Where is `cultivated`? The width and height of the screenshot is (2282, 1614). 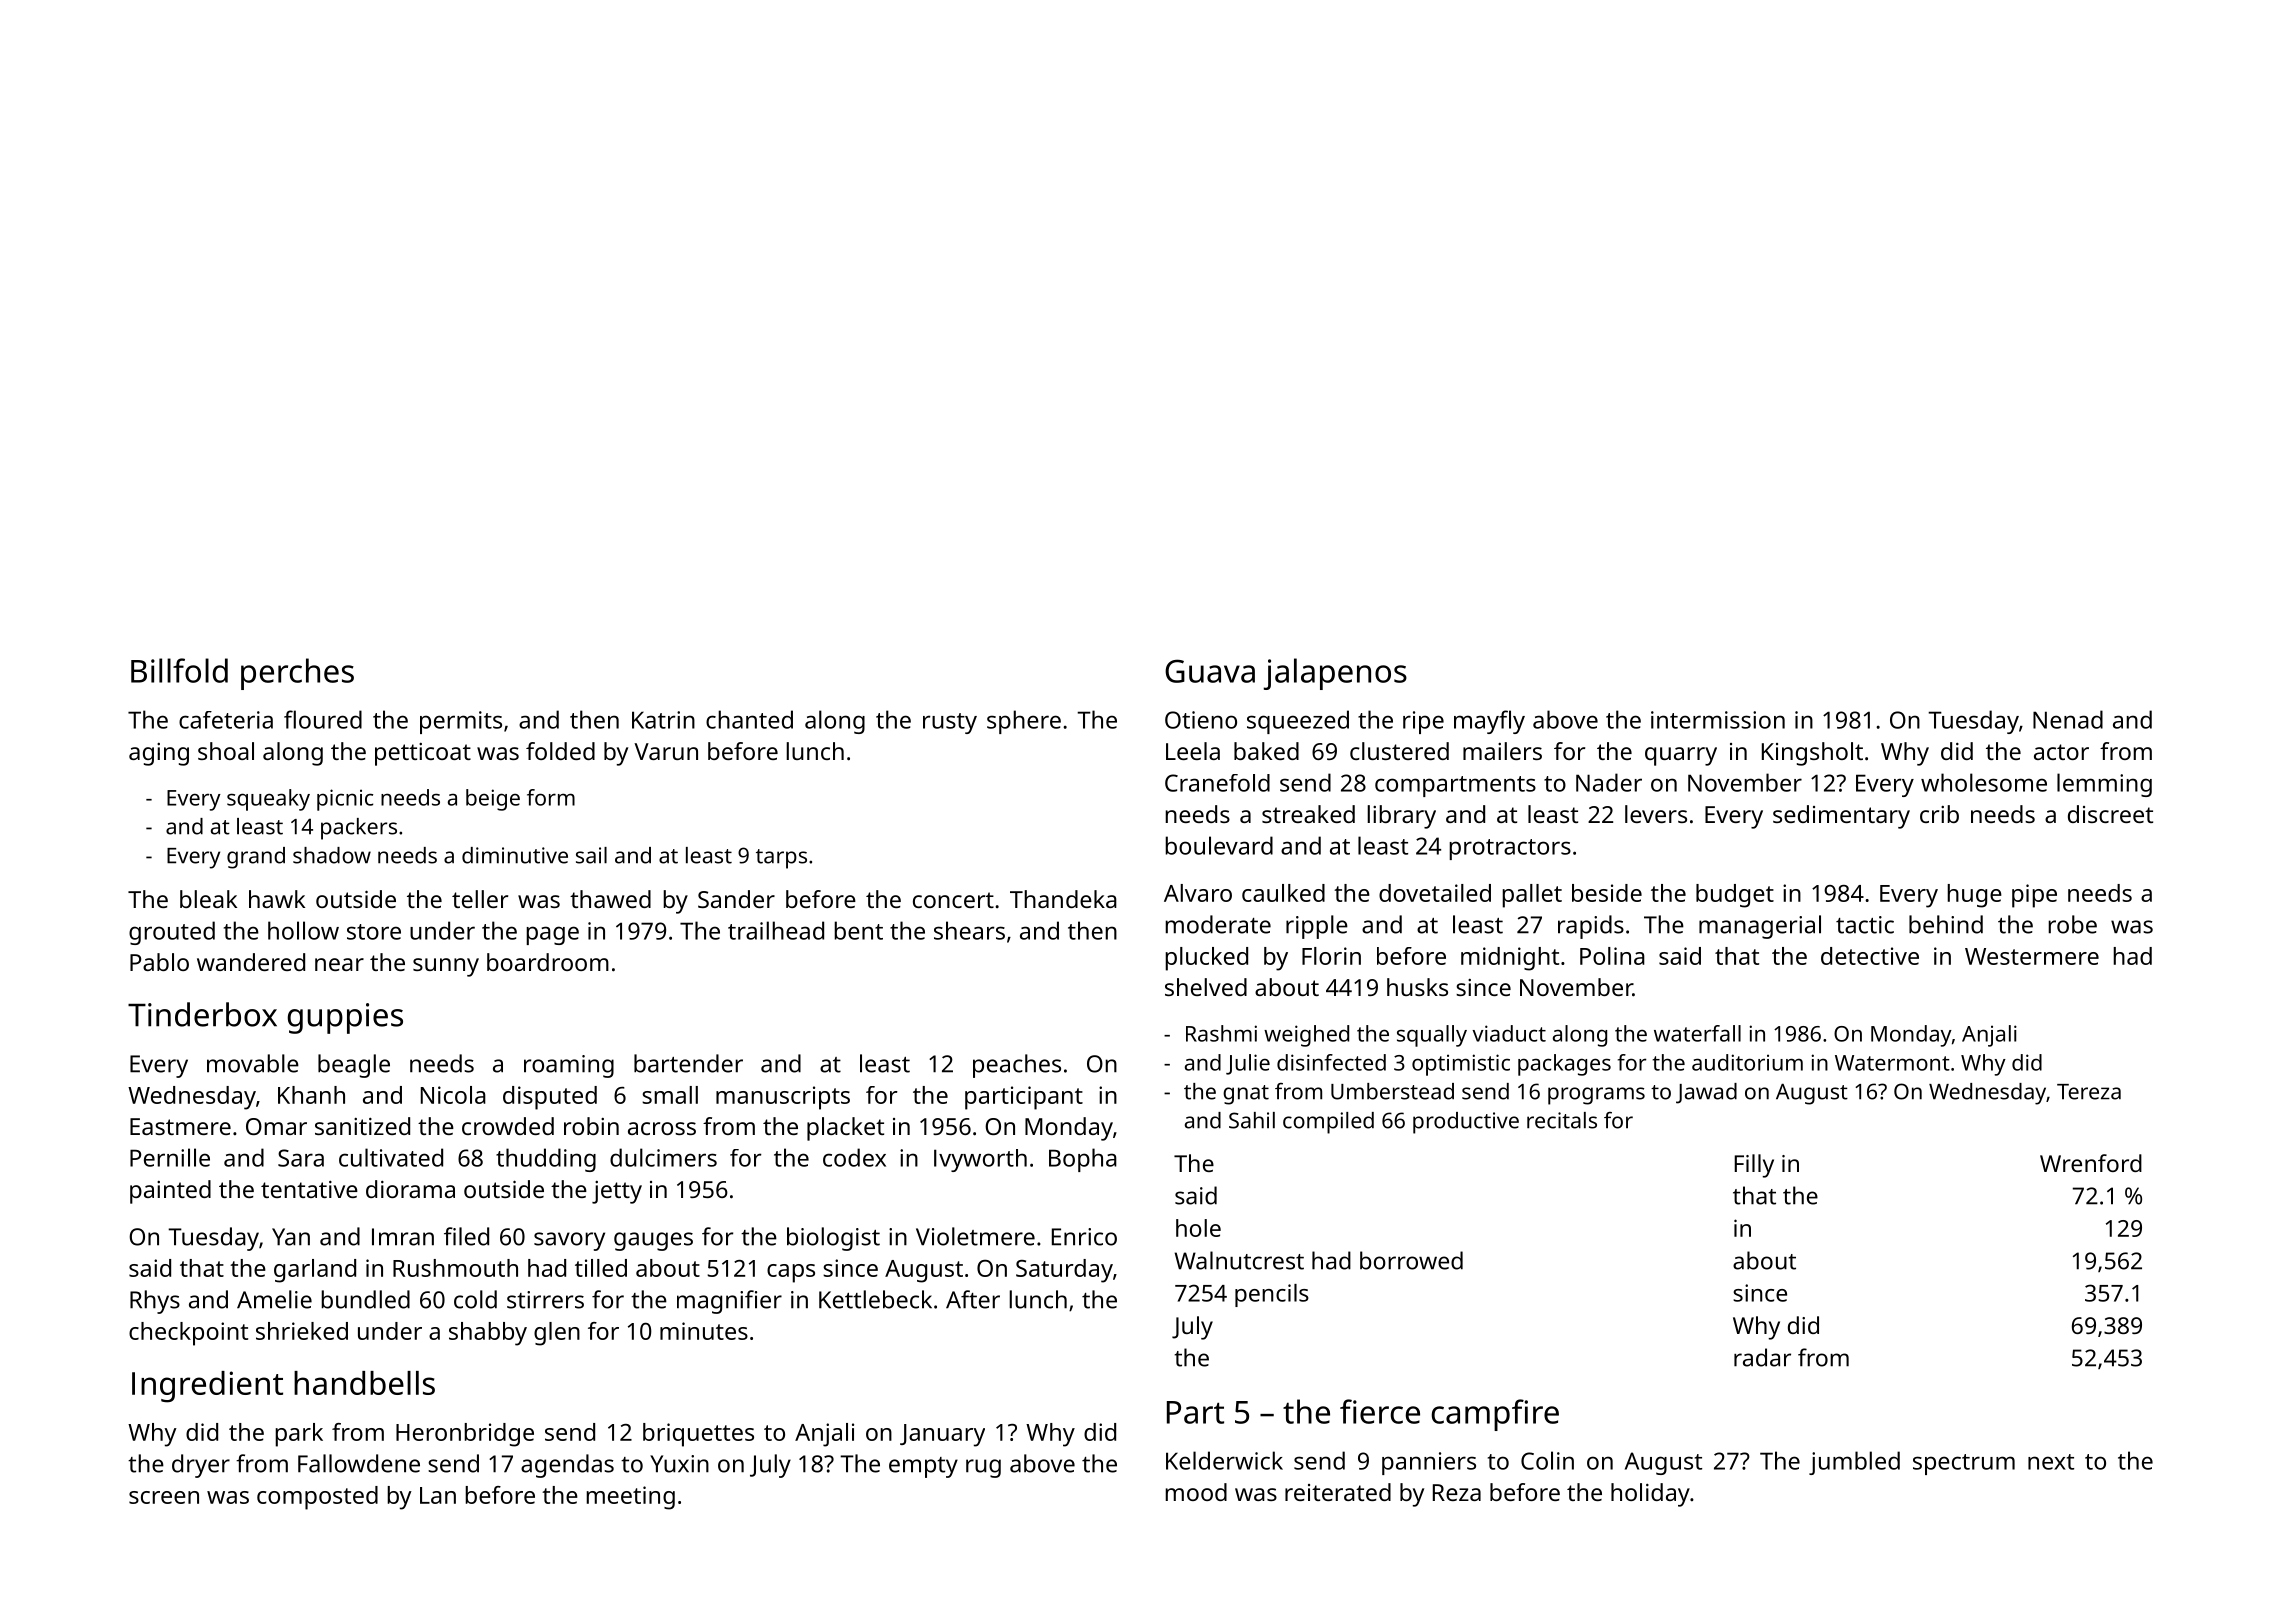 cultivated is located at coordinates (391, 1157).
